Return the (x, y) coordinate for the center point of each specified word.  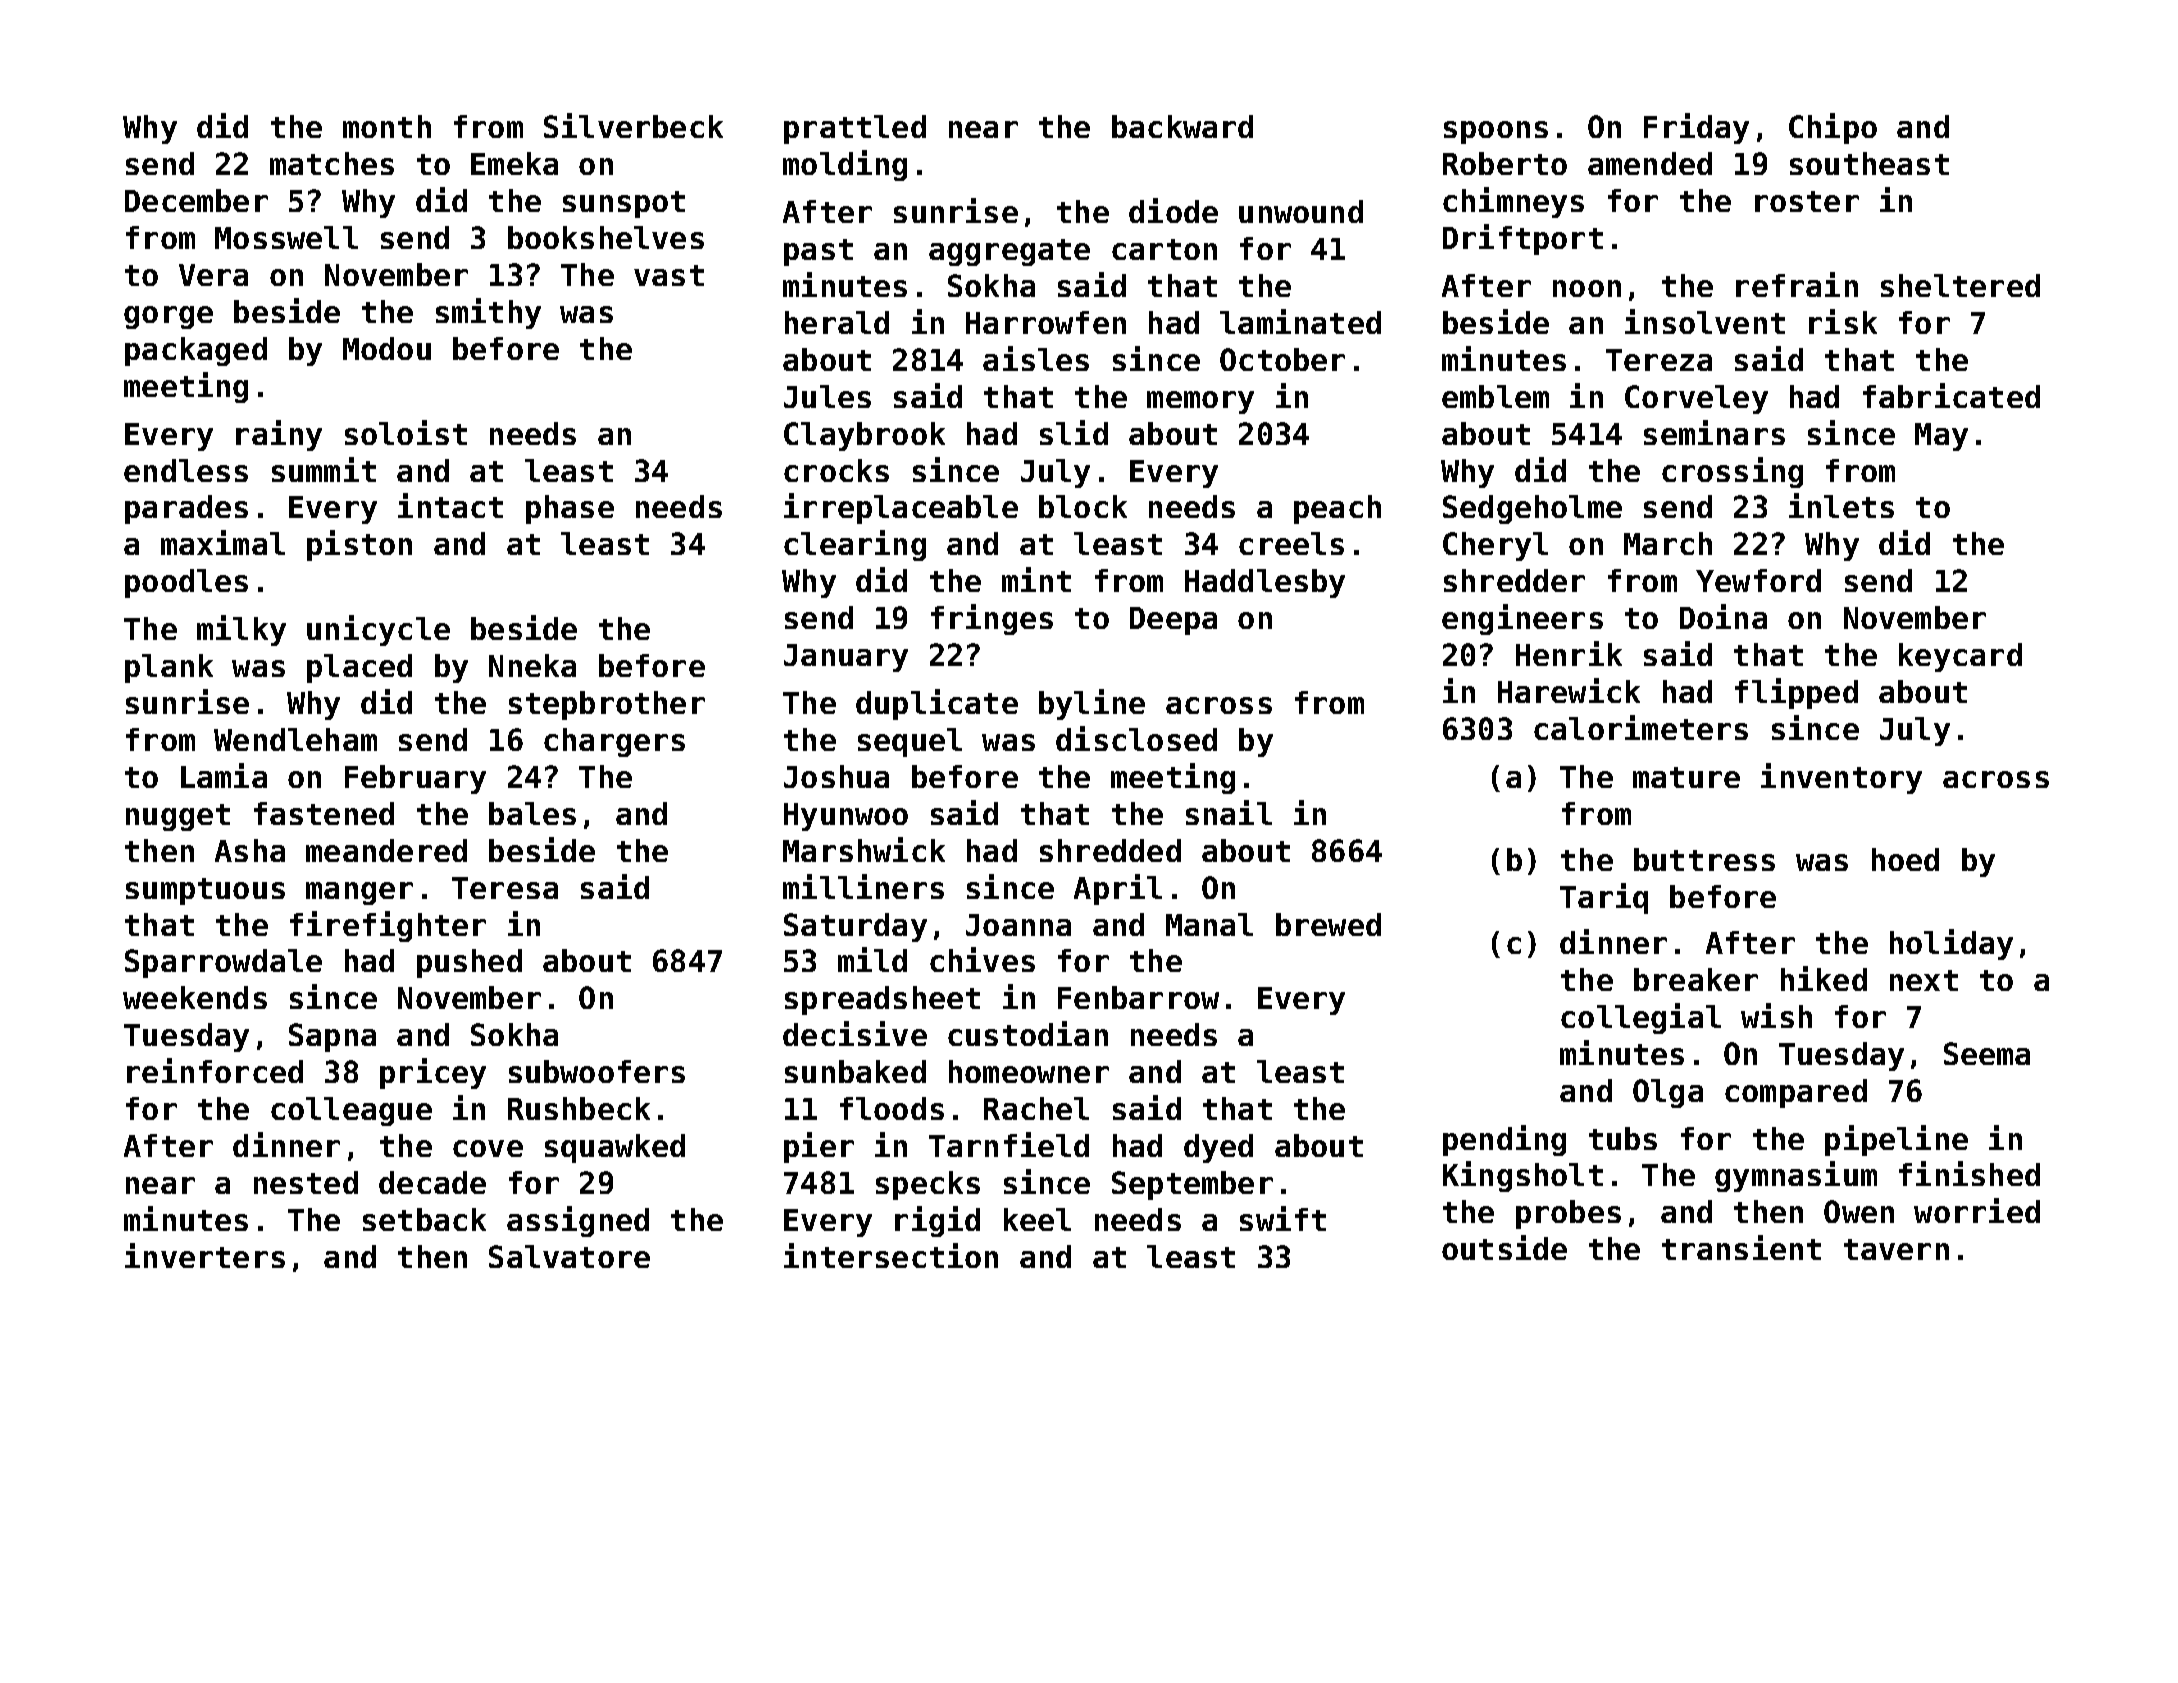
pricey (433, 1073)
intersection (891, 1255)
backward (1182, 126)
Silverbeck (633, 125)
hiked (1824, 978)
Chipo (1833, 128)
